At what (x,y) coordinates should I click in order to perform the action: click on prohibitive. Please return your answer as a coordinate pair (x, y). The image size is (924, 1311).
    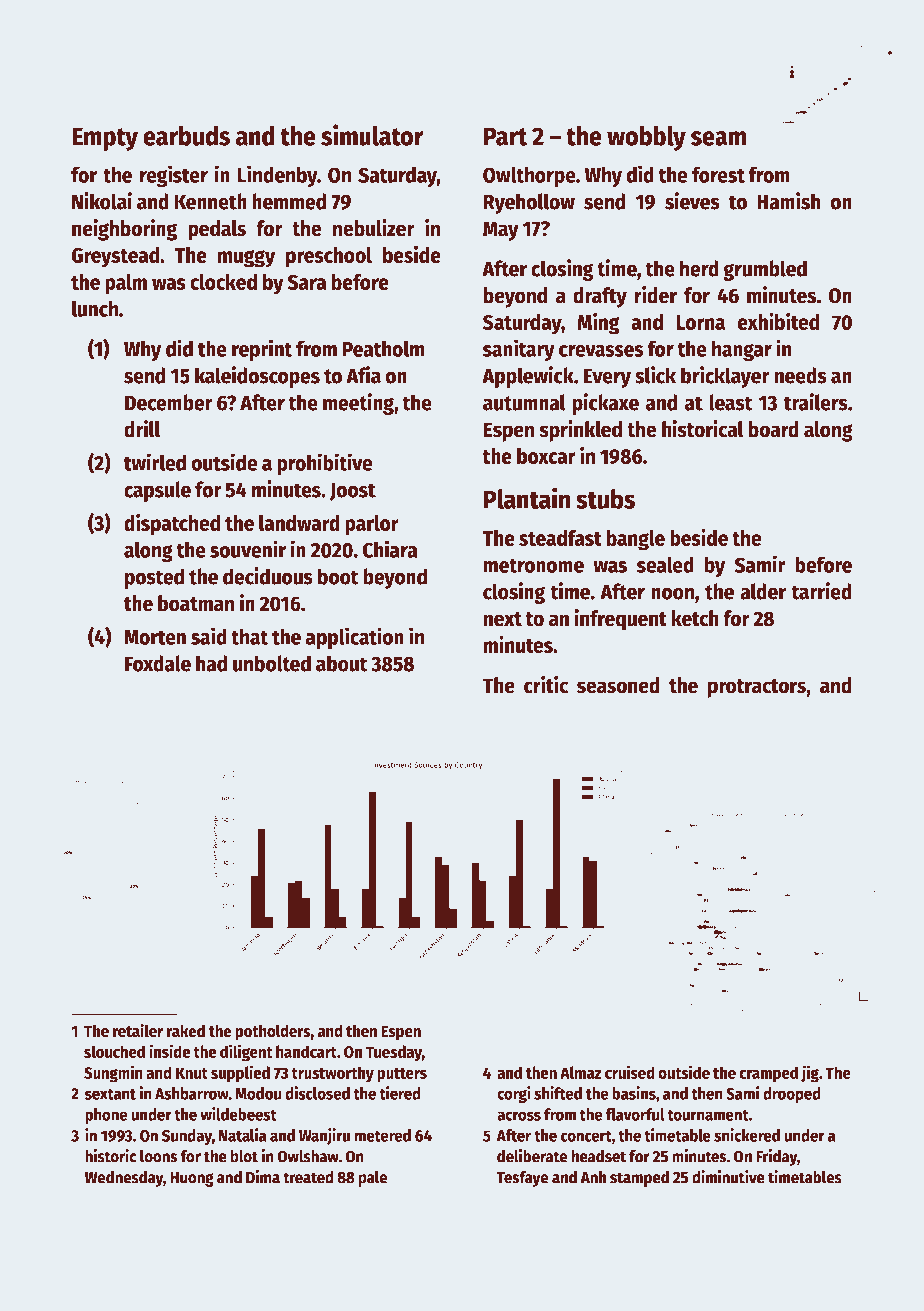
    Looking at the image, I should click on (325, 464).
